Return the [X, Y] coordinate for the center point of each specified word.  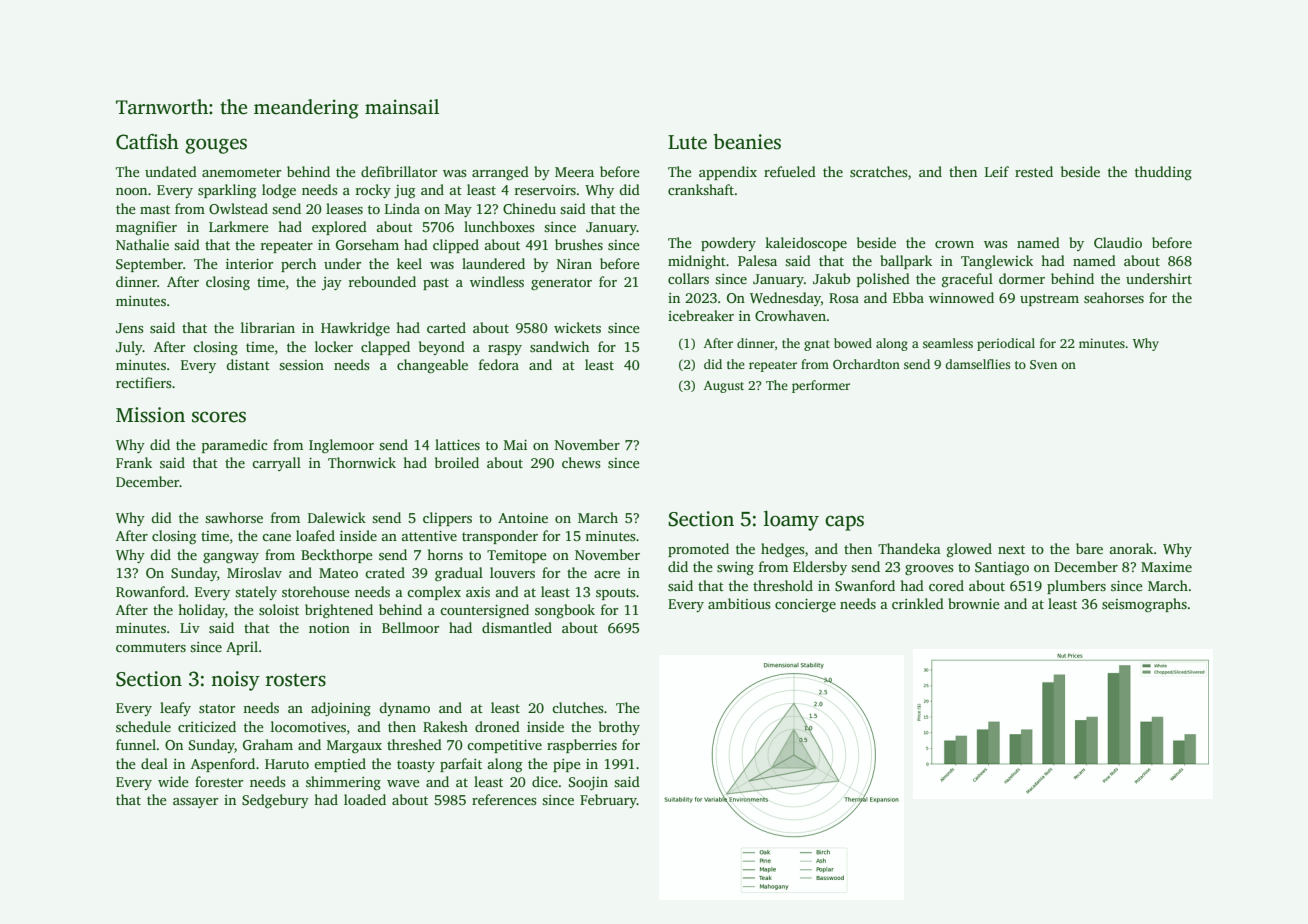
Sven [1043, 364]
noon [131, 191]
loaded [365, 799]
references [504, 799]
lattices [457, 444]
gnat [817, 345]
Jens [129, 328]
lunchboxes [499, 226]
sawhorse [234, 517]
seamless [948, 343]
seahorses [1114, 297]
